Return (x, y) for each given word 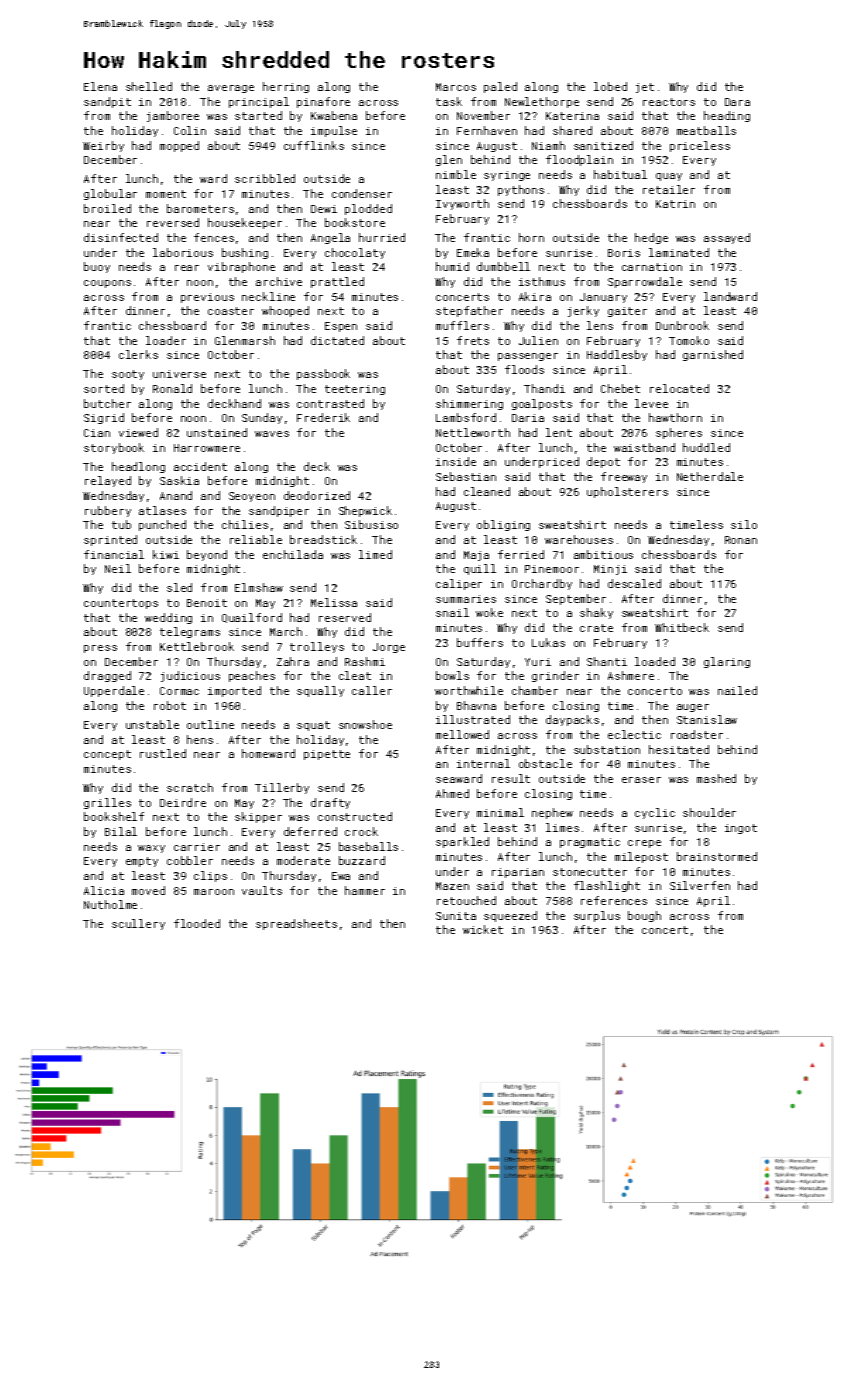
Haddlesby (617, 355)
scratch (190, 787)
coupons (107, 284)
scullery (138, 924)
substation (607, 749)
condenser (362, 193)
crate (596, 628)
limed (375, 554)
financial (114, 554)
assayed (727, 238)
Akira (535, 296)
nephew (552, 813)
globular (110, 194)
